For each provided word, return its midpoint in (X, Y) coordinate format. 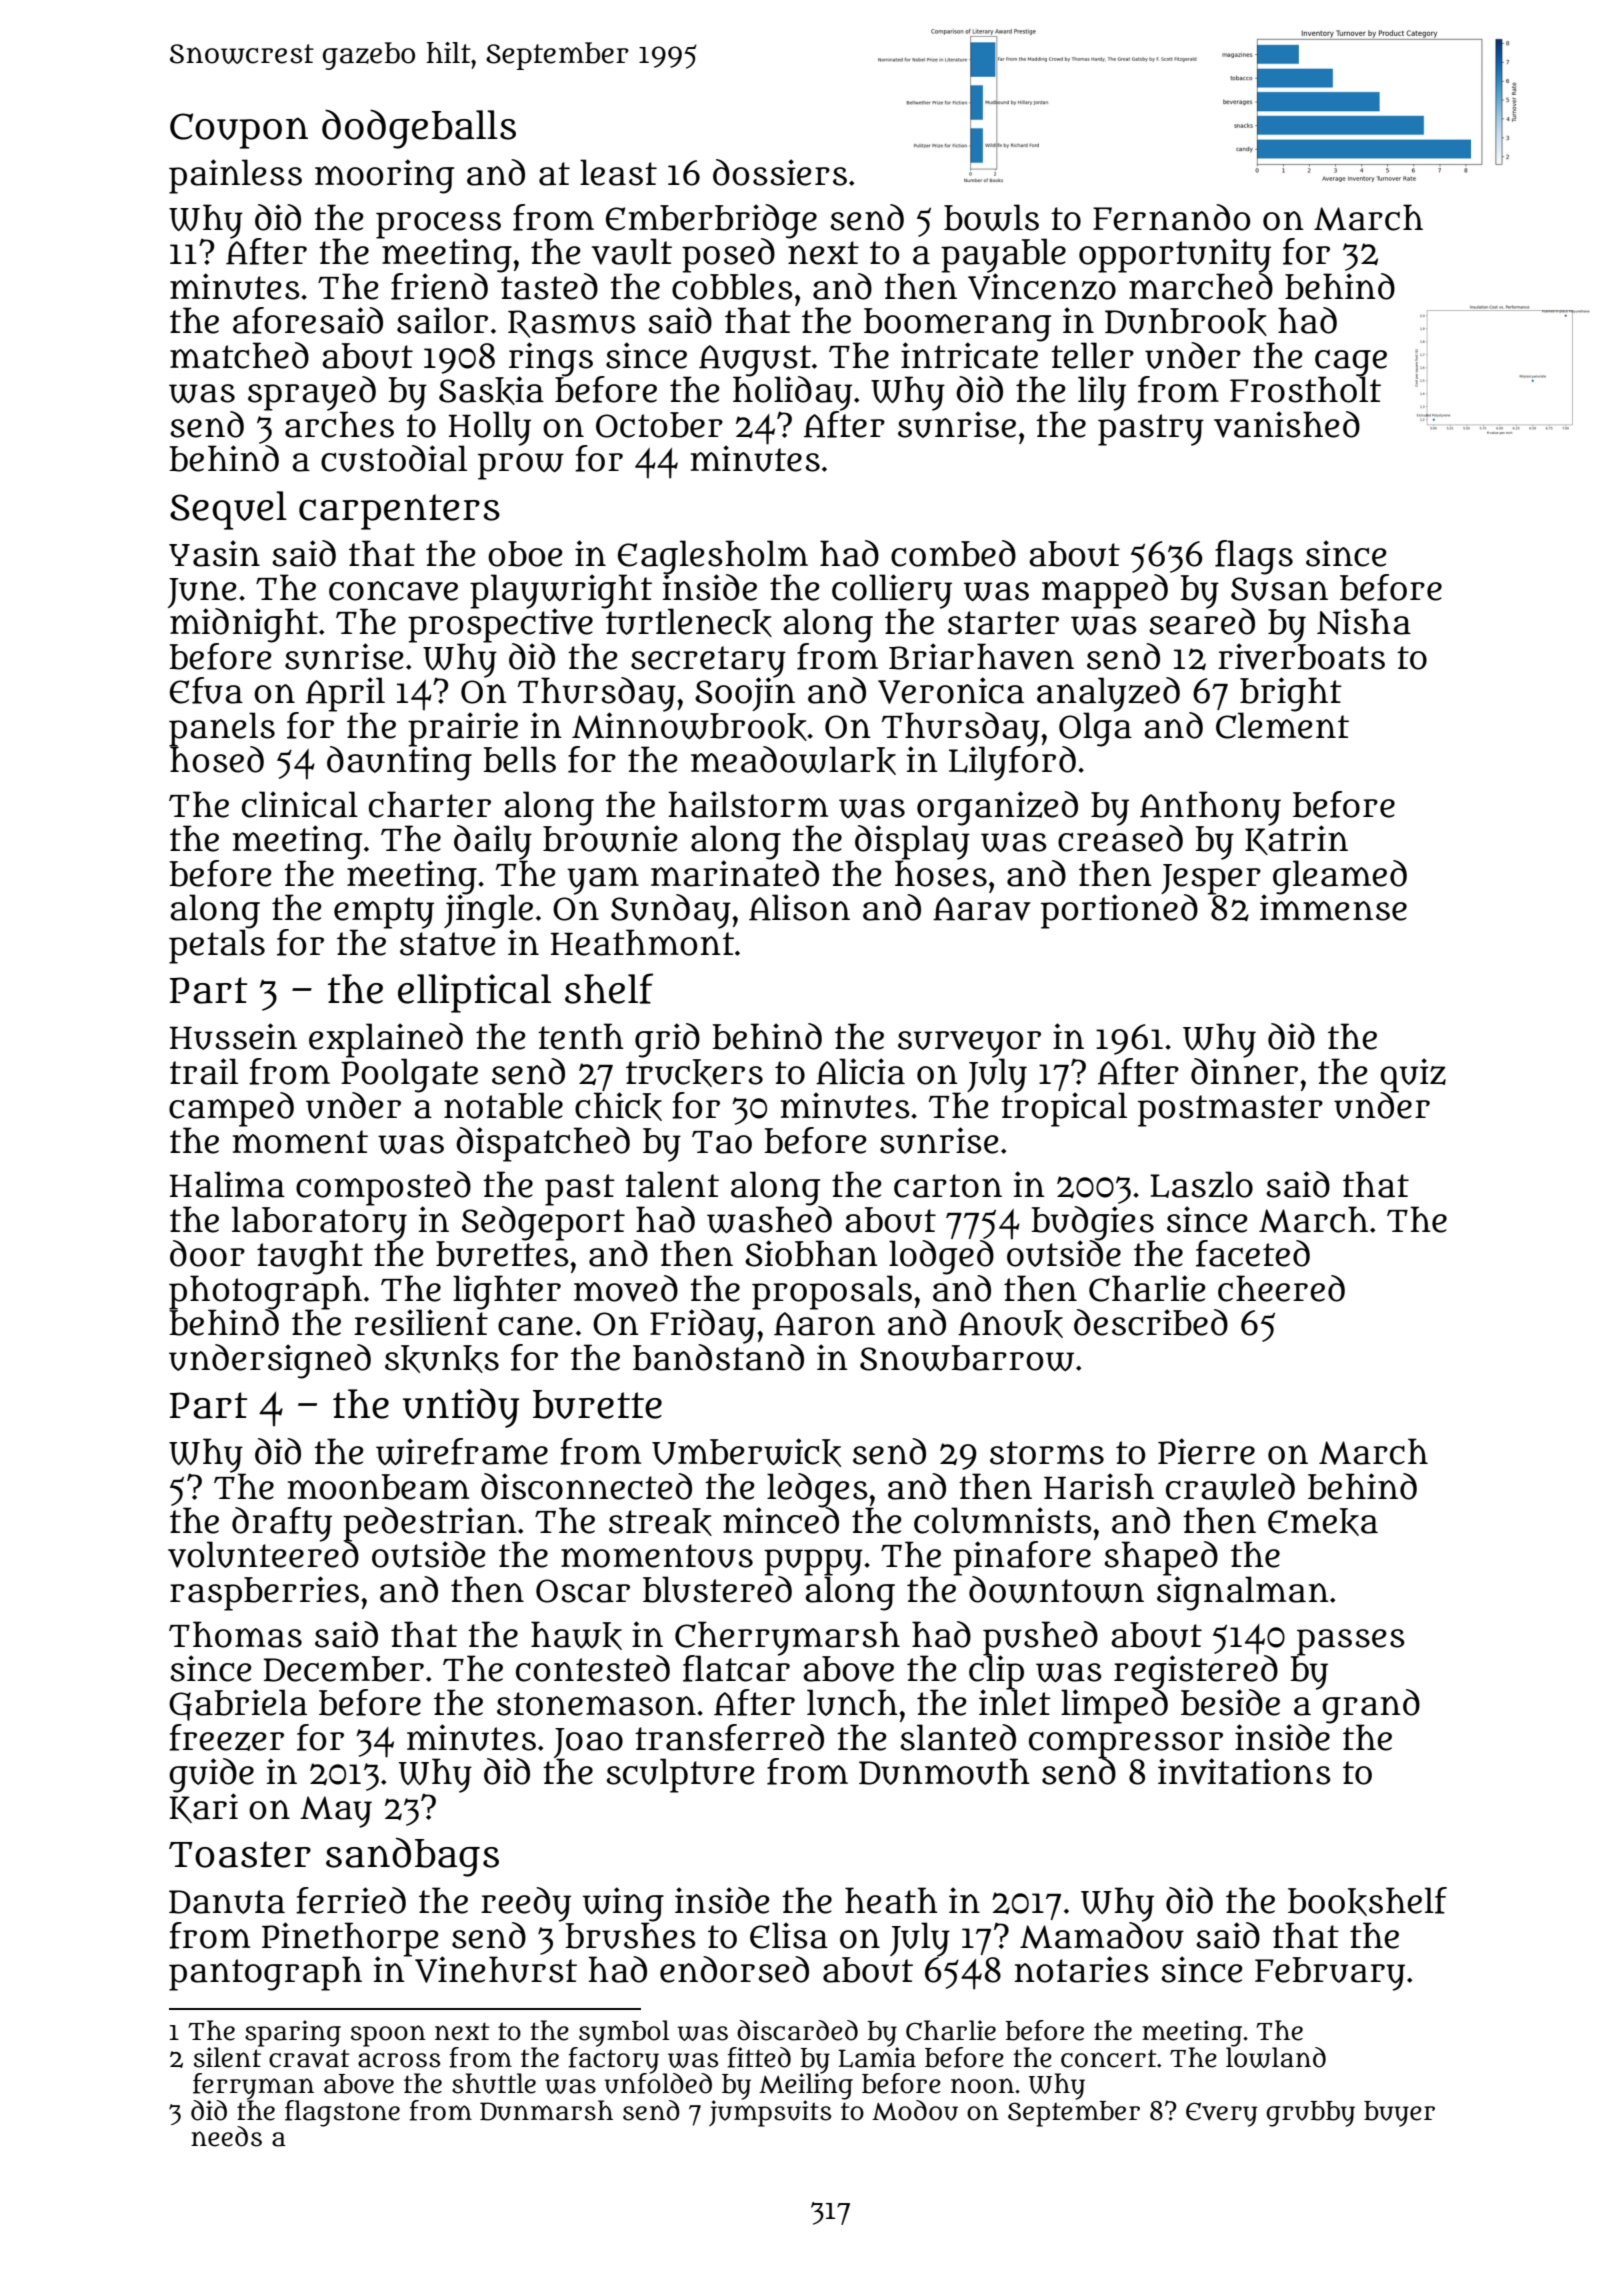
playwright (561, 591)
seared (1202, 621)
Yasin (214, 553)
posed (728, 255)
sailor (442, 320)
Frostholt (1305, 390)
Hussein (233, 1036)
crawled (1230, 1486)
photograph (265, 1292)
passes (1351, 1642)
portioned (1119, 911)
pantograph (265, 1973)
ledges (817, 1490)
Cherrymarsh (787, 1638)
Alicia (860, 1071)
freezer (226, 1737)
